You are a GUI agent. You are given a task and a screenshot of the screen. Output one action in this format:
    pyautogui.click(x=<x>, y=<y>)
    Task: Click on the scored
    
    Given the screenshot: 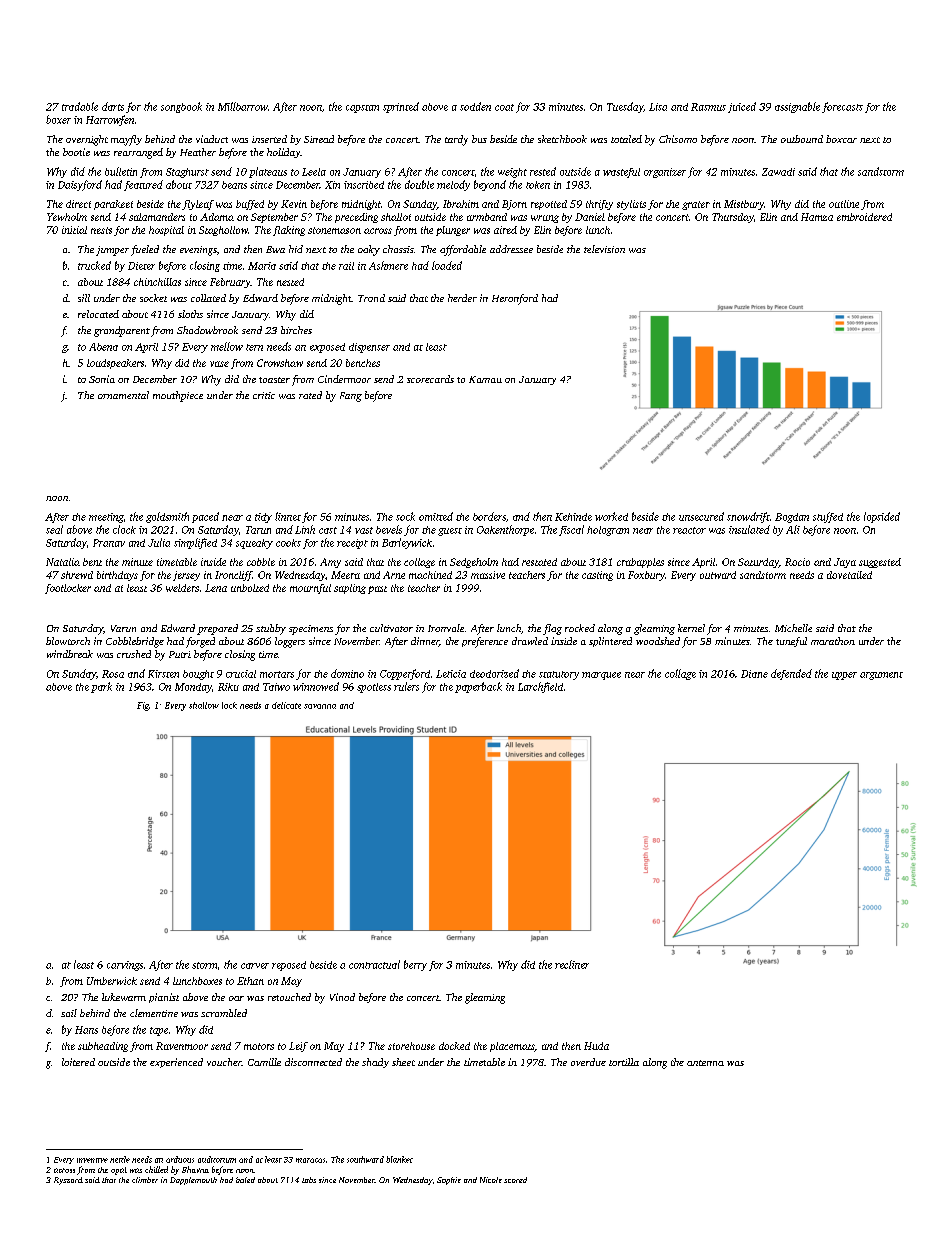 What is the action you would take?
    pyautogui.click(x=515, y=1180)
